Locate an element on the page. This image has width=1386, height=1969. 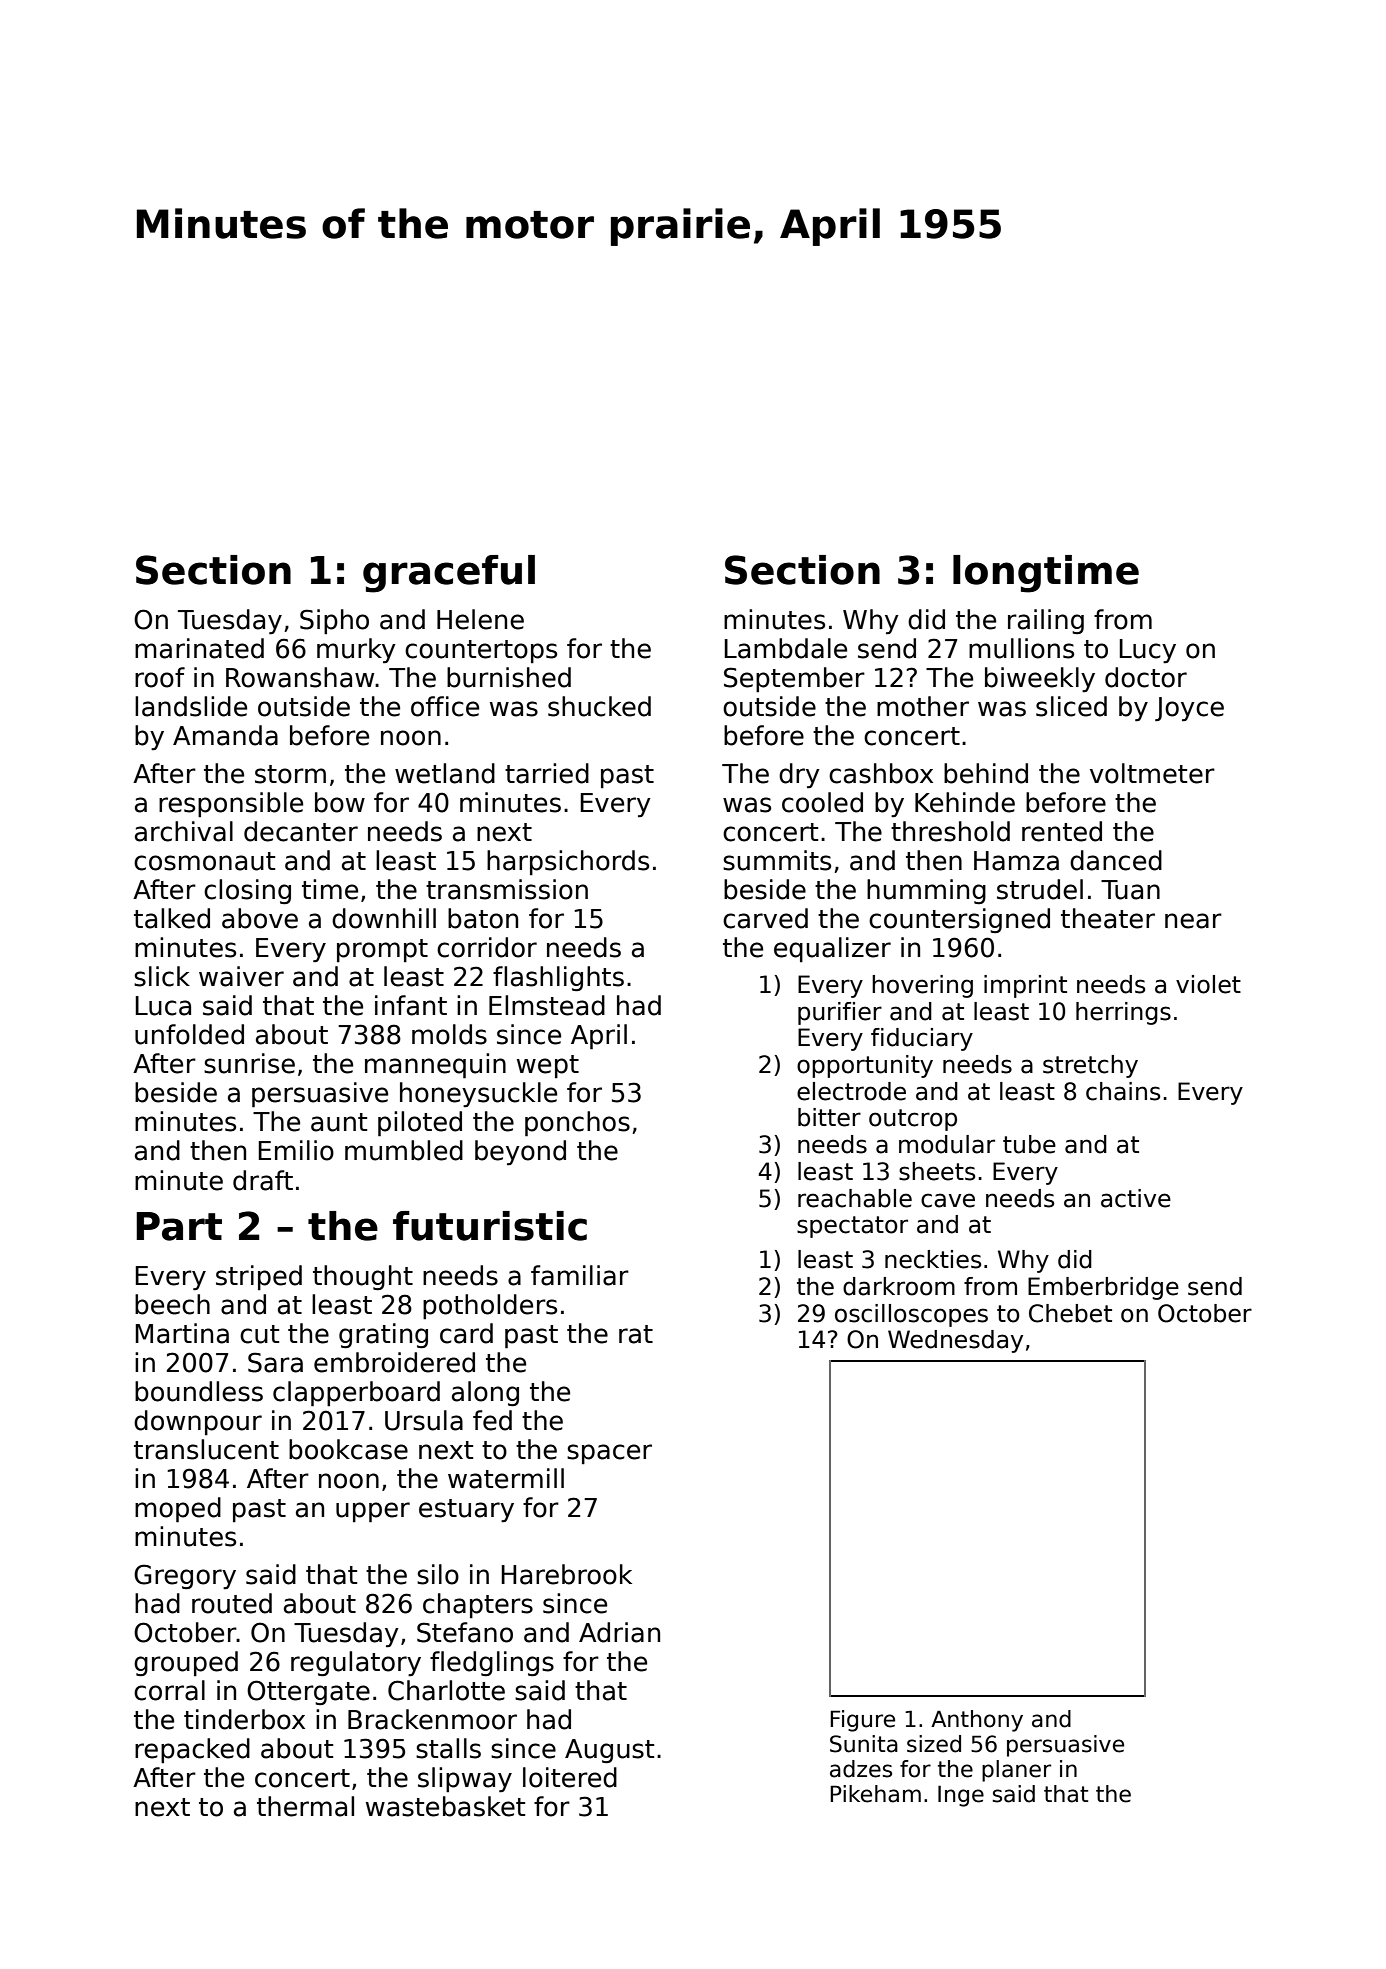
spacer is located at coordinates (609, 1454).
